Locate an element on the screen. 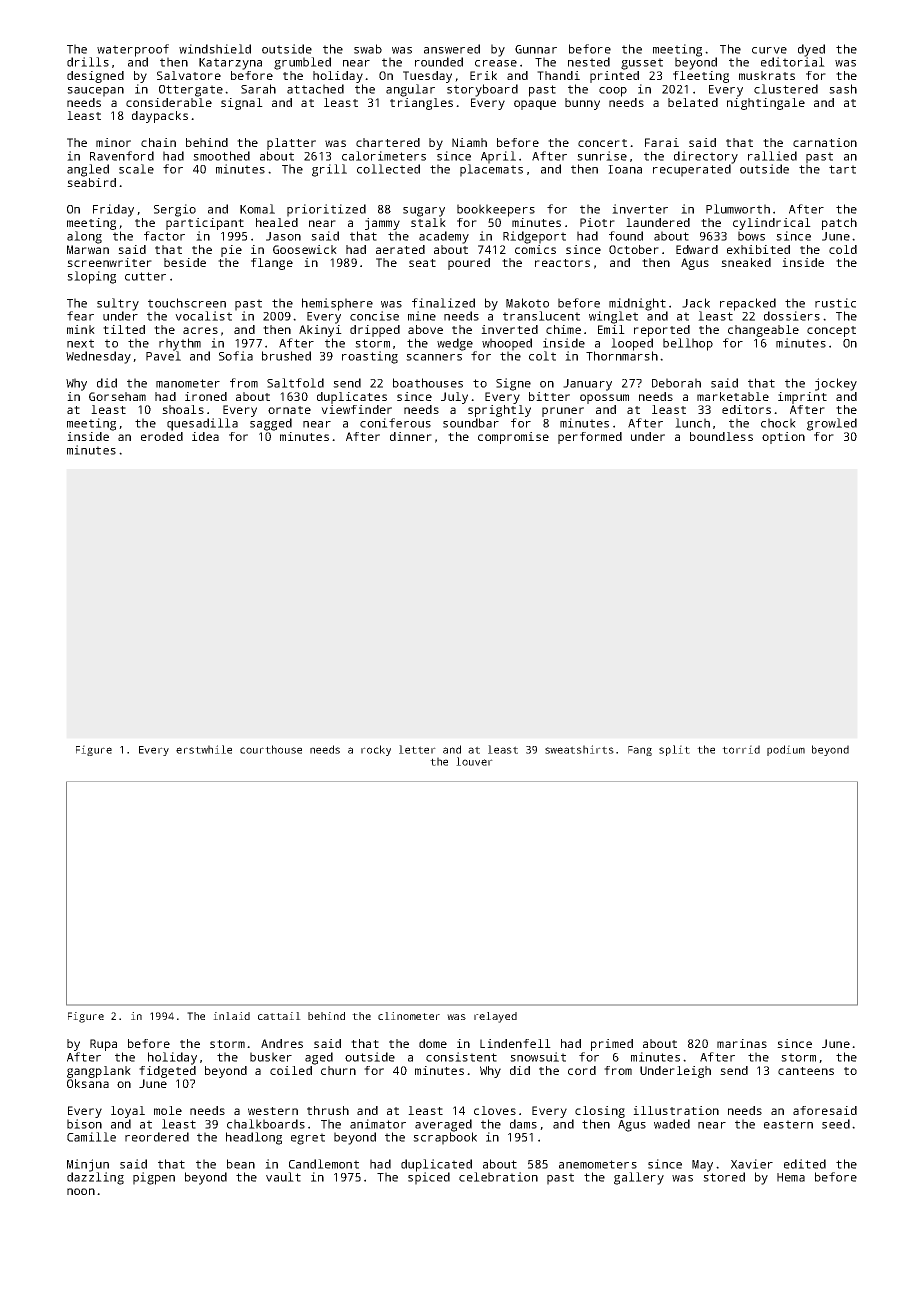 Image resolution: width=924 pixels, height=1308 pixels. eroded is located at coordinates (162, 436).
